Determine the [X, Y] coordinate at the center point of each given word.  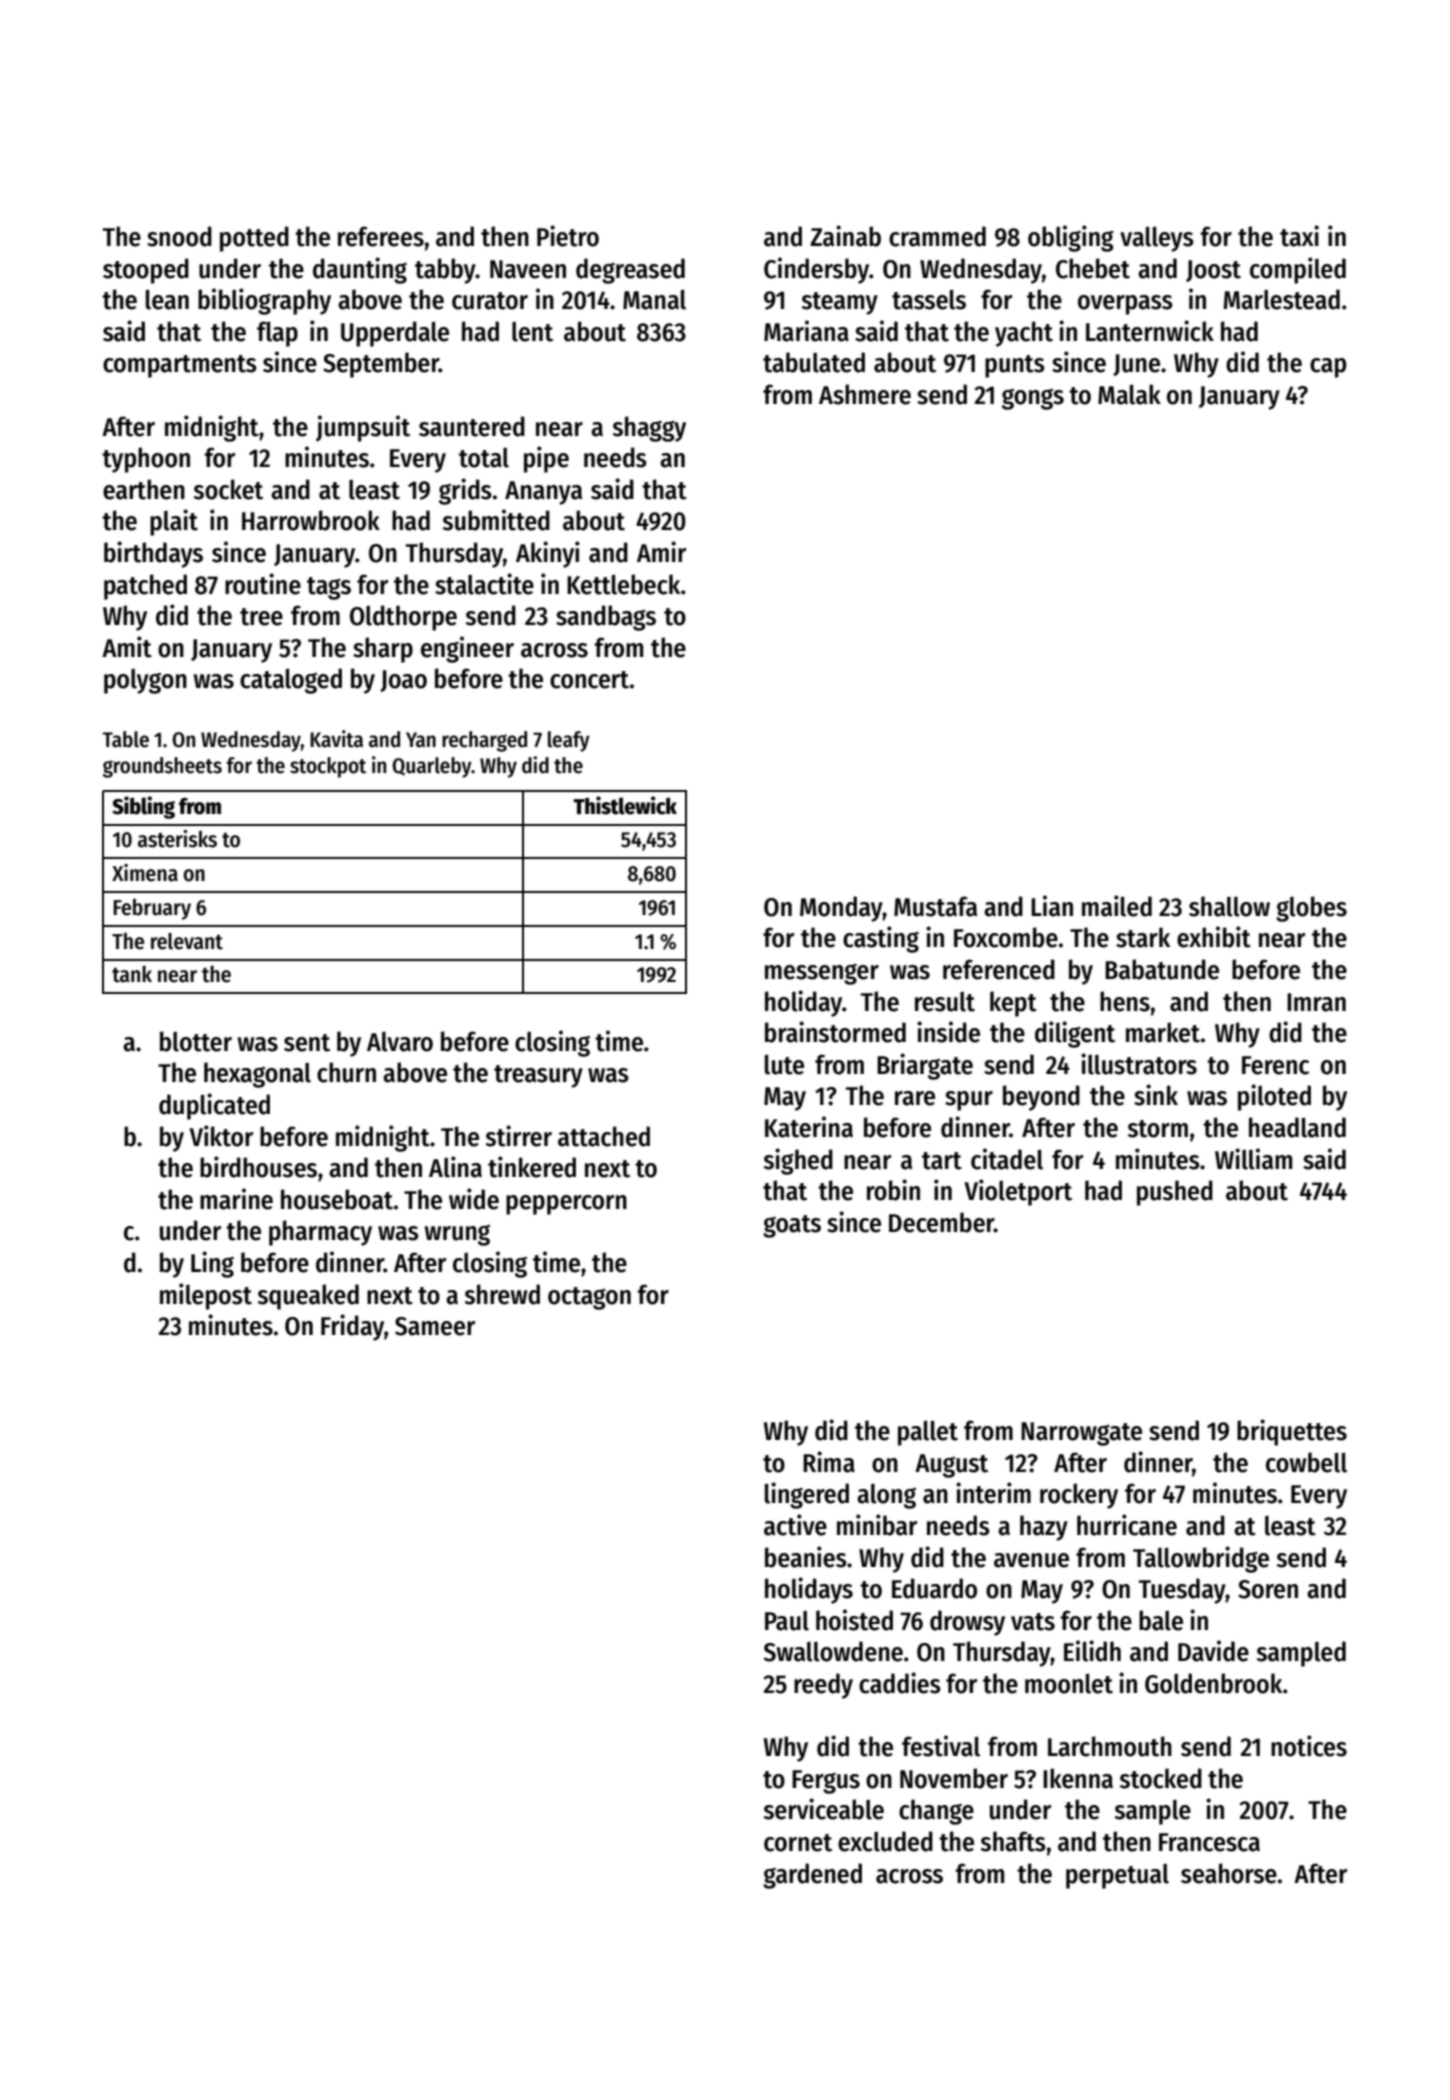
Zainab [845, 236]
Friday [352, 1327]
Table [126, 739]
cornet [798, 1843]
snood [179, 236]
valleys [1157, 239]
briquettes [1292, 1432]
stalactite [484, 584]
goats [792, 1226]
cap [1328, 368]
